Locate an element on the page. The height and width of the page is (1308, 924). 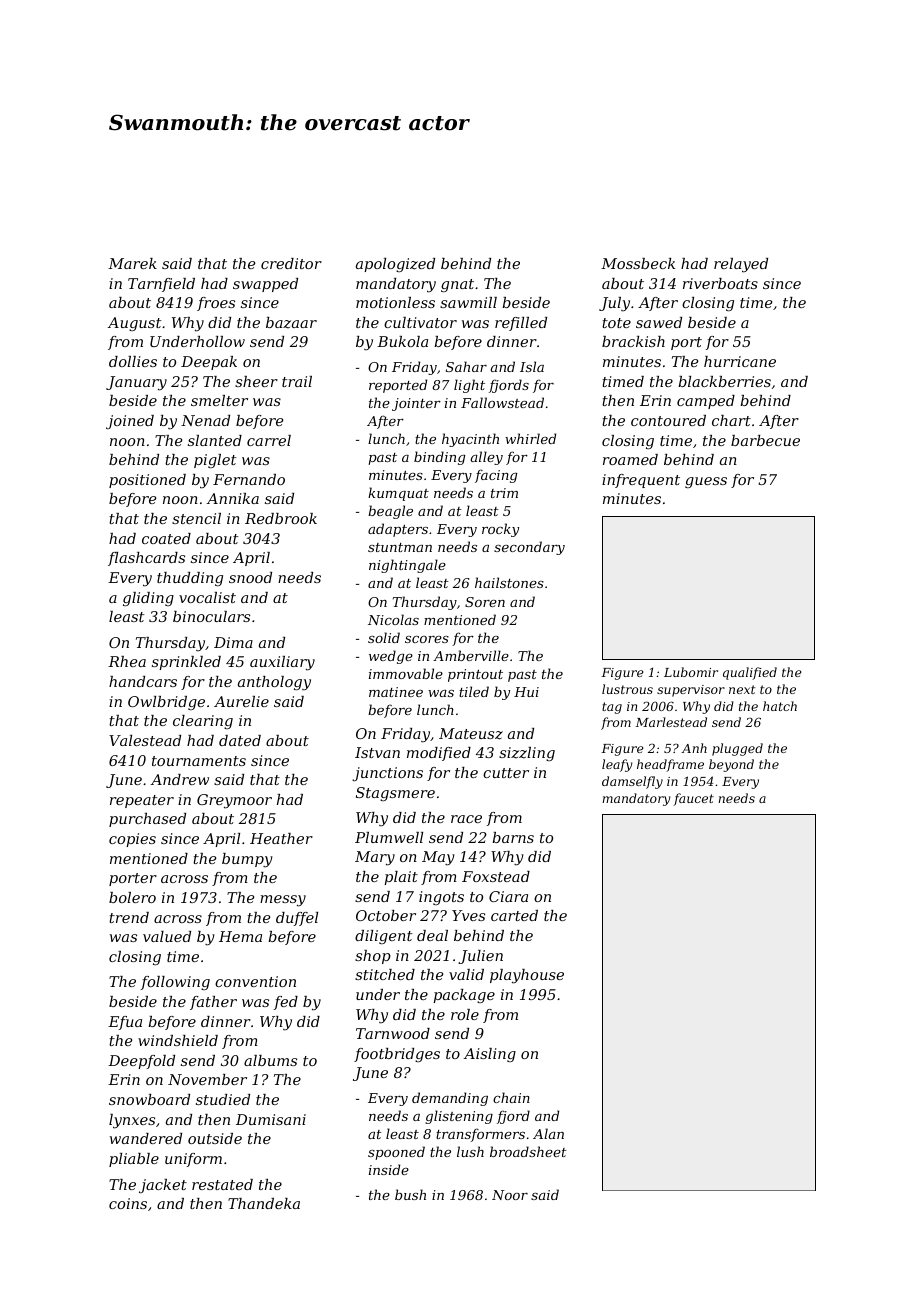
Aisling is located at coordinates (490, 1055).
